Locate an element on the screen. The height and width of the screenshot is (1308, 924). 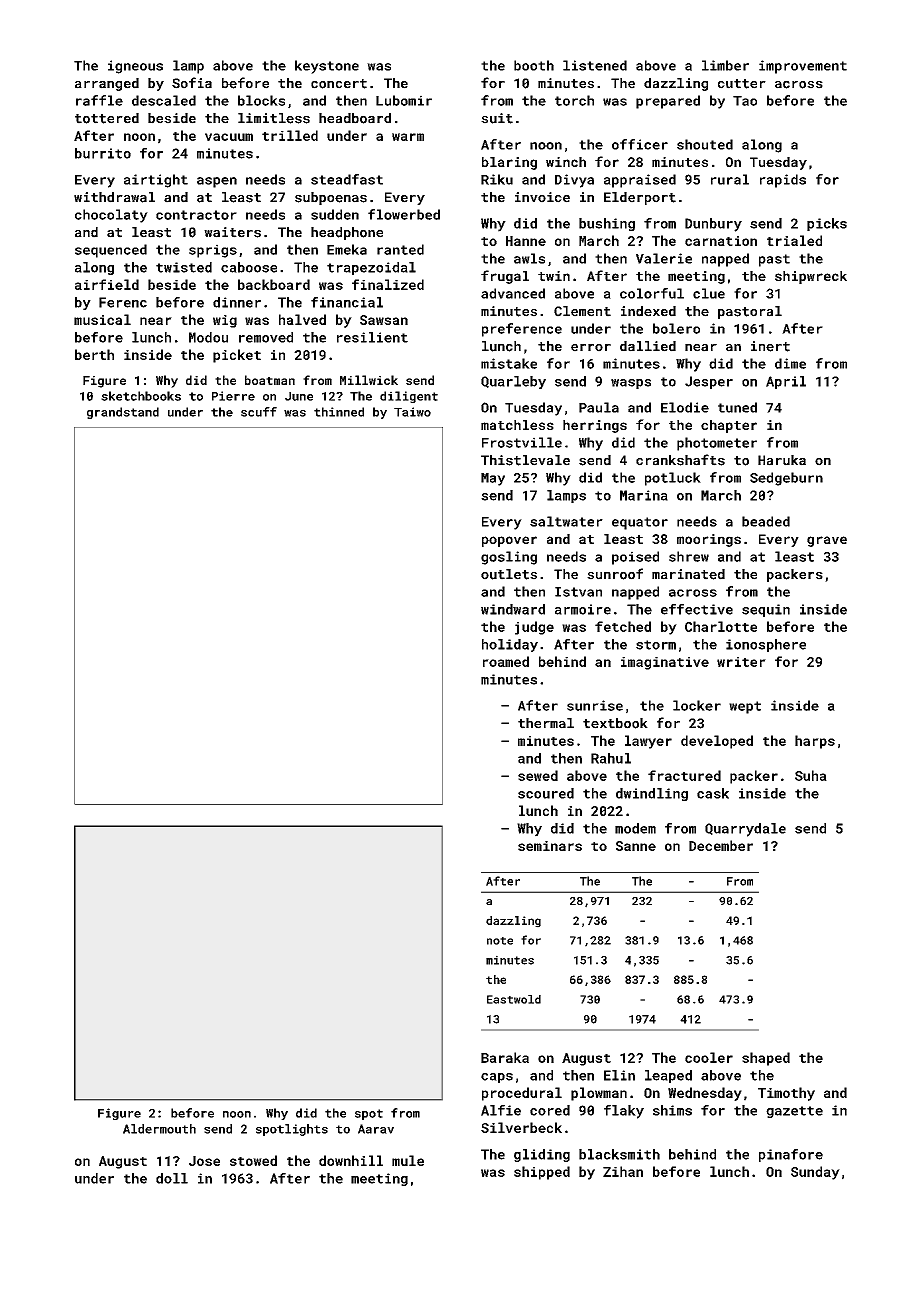
Riku is located at coordinates (497, 179).
